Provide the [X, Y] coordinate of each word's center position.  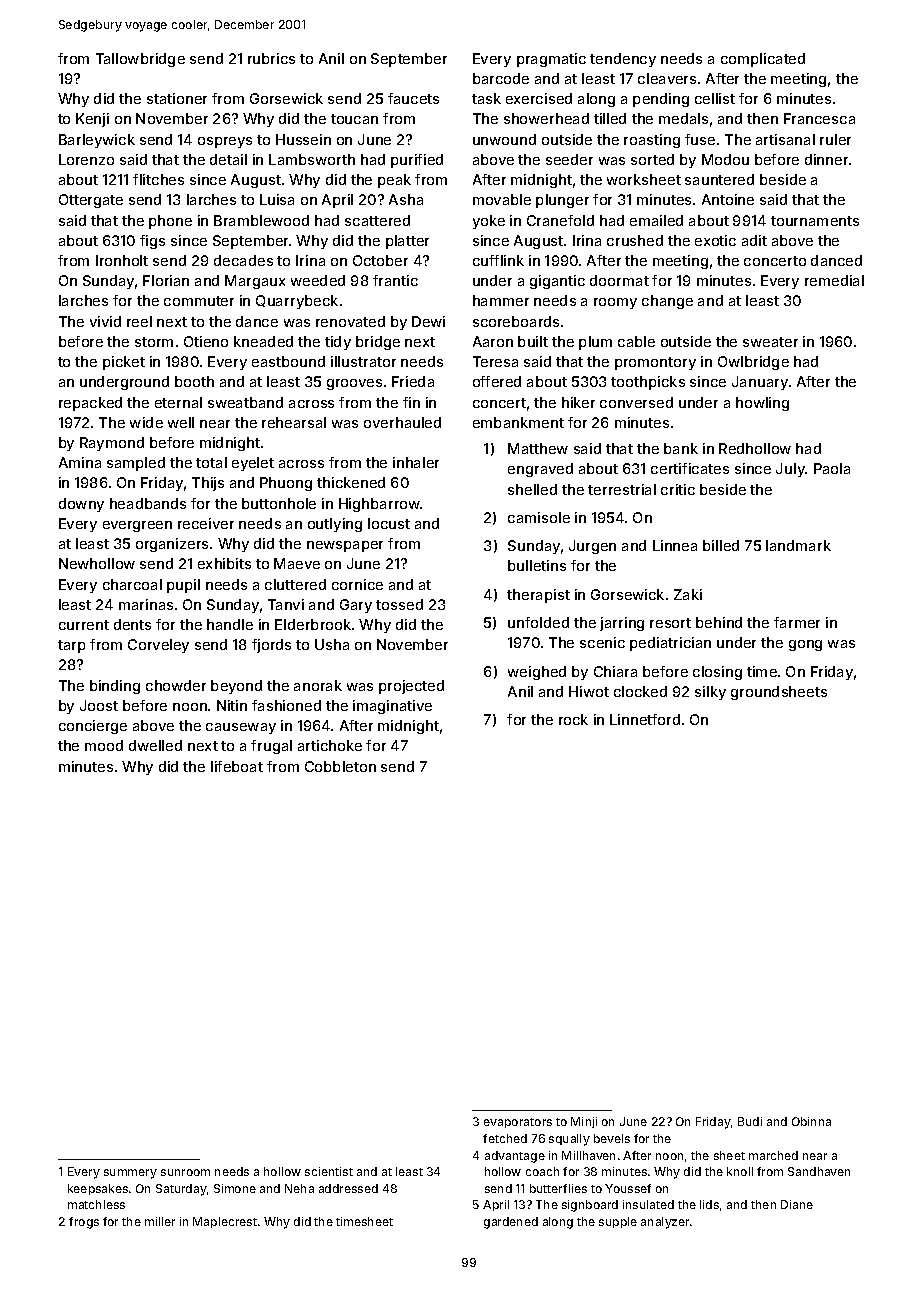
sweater [770, 342]
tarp [71, 646]
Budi [750, 1121]
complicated [763, 60]
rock [573, 719]
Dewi [428, 321]
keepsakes [98, 1189]
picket [124, 363]
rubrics [271, 58]
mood [104, 745]
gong [805, 645]
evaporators [518, 1123]
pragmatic [551, 60]
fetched [505, 1138]
